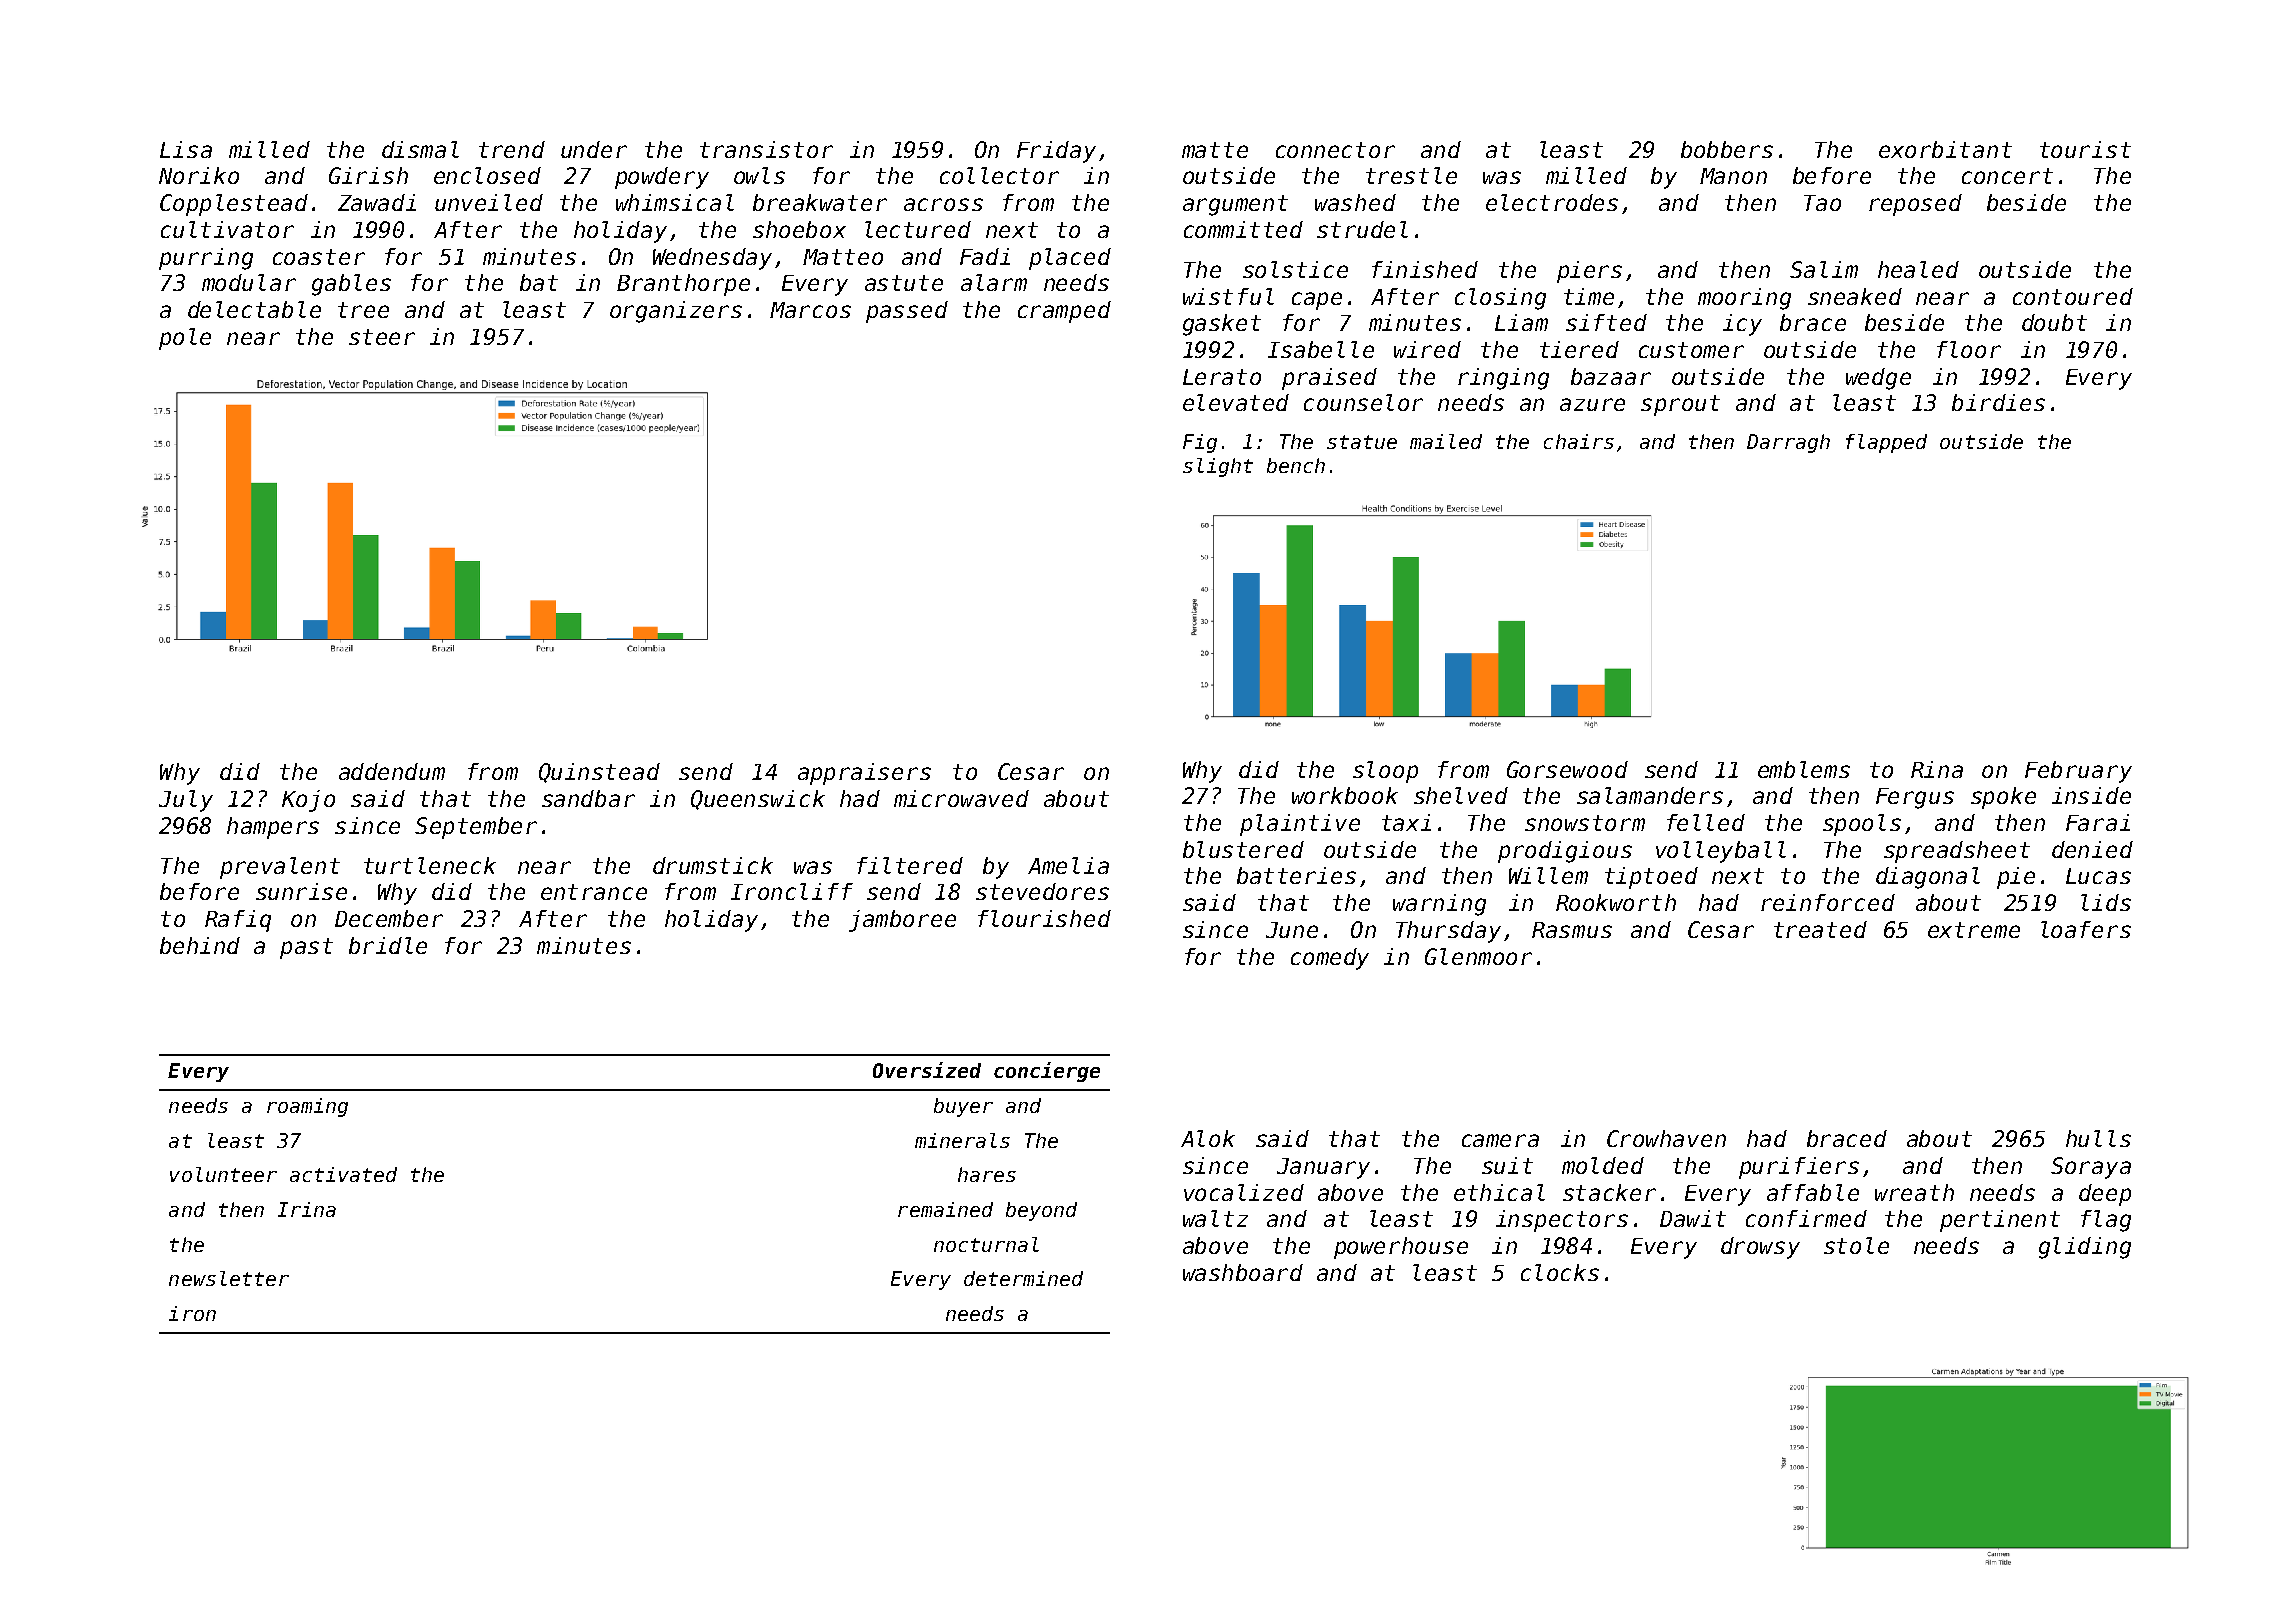 The image size is (2292, 1620). Describe the element at coordinates (1560, 1272) in the image. I see `clocks` at that location.
